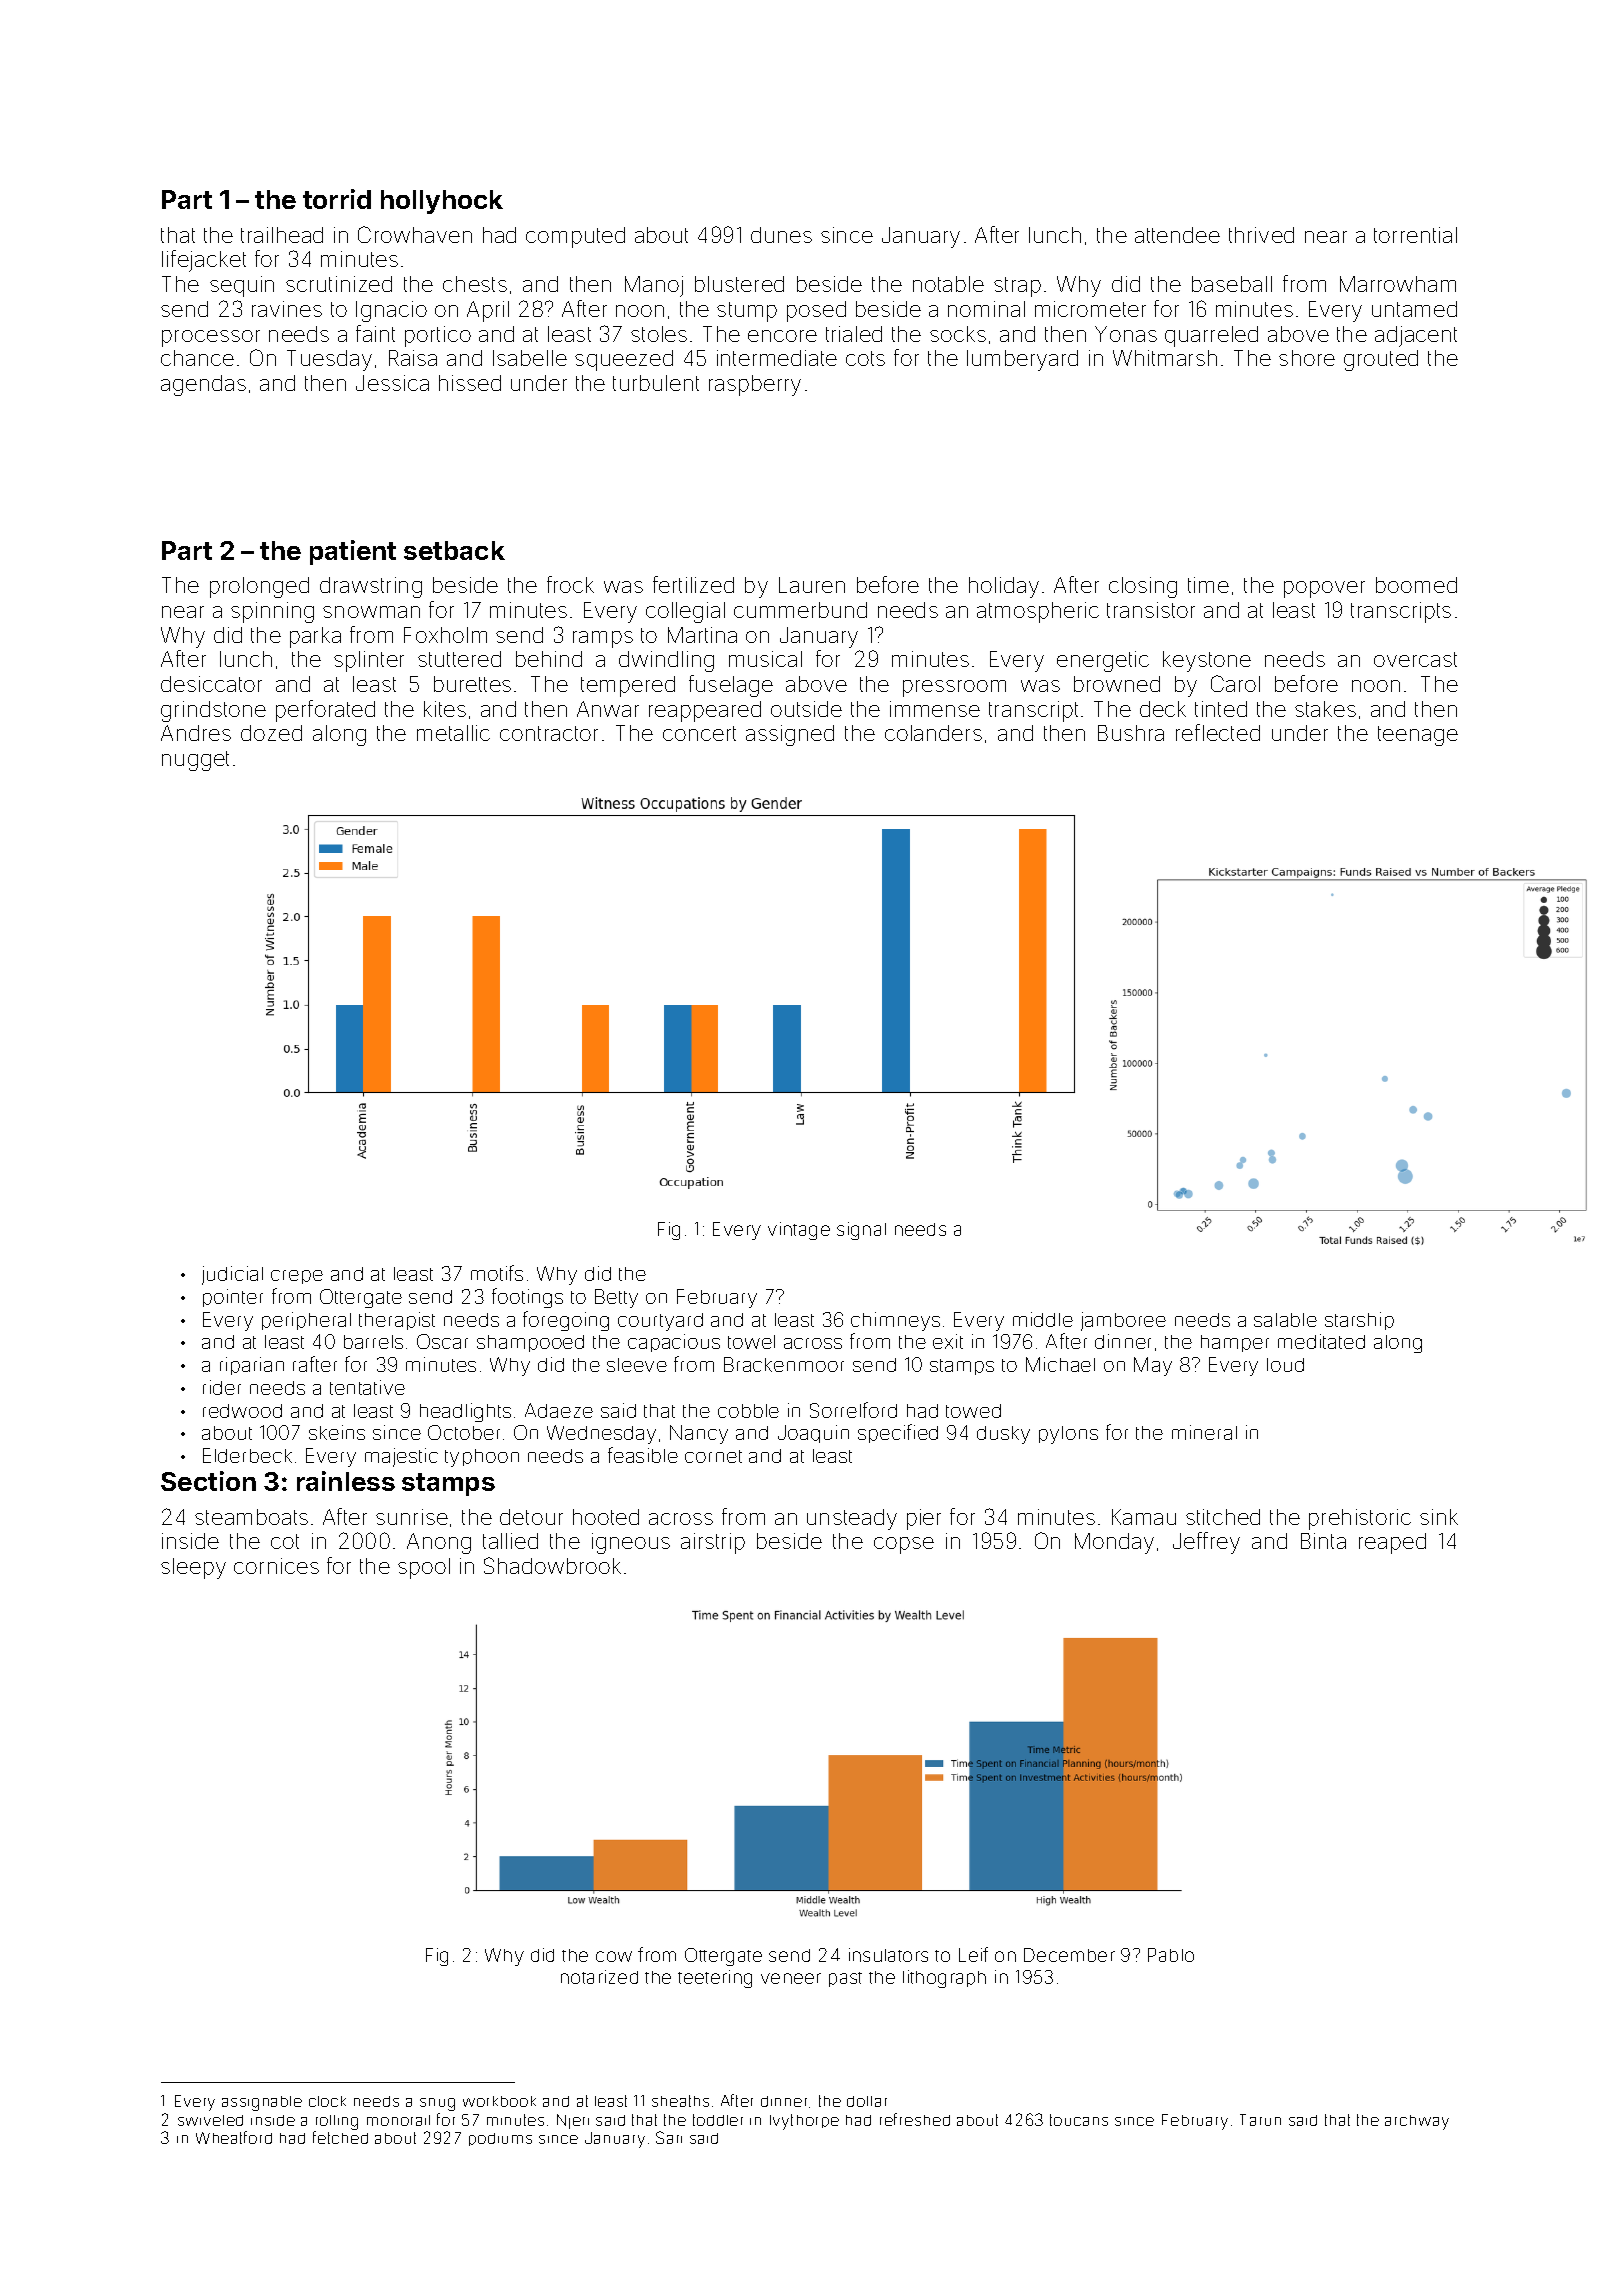  I want to click on nominal, so click(986, 309).
